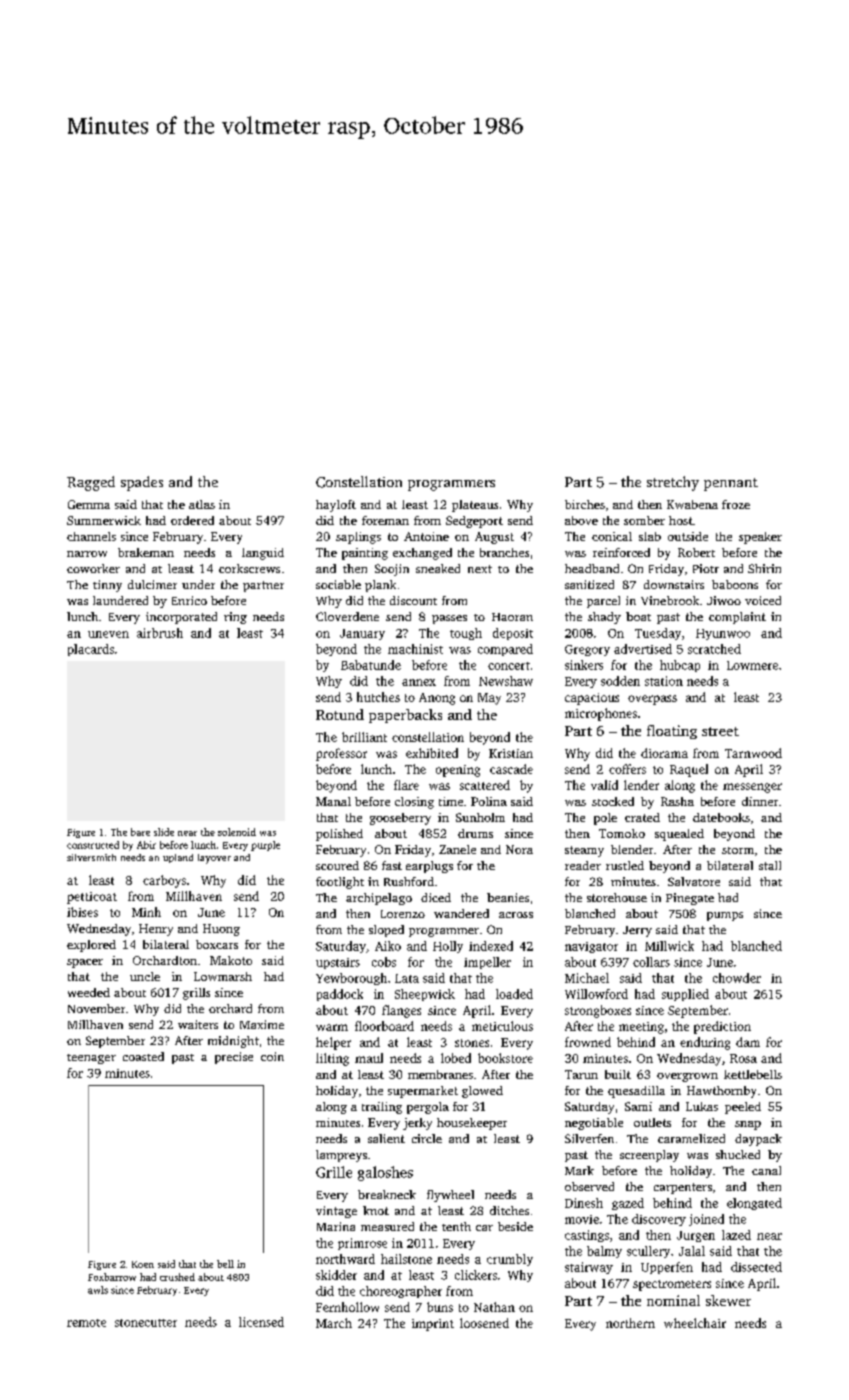  I want to click on Zanele, so click(457, 849).
